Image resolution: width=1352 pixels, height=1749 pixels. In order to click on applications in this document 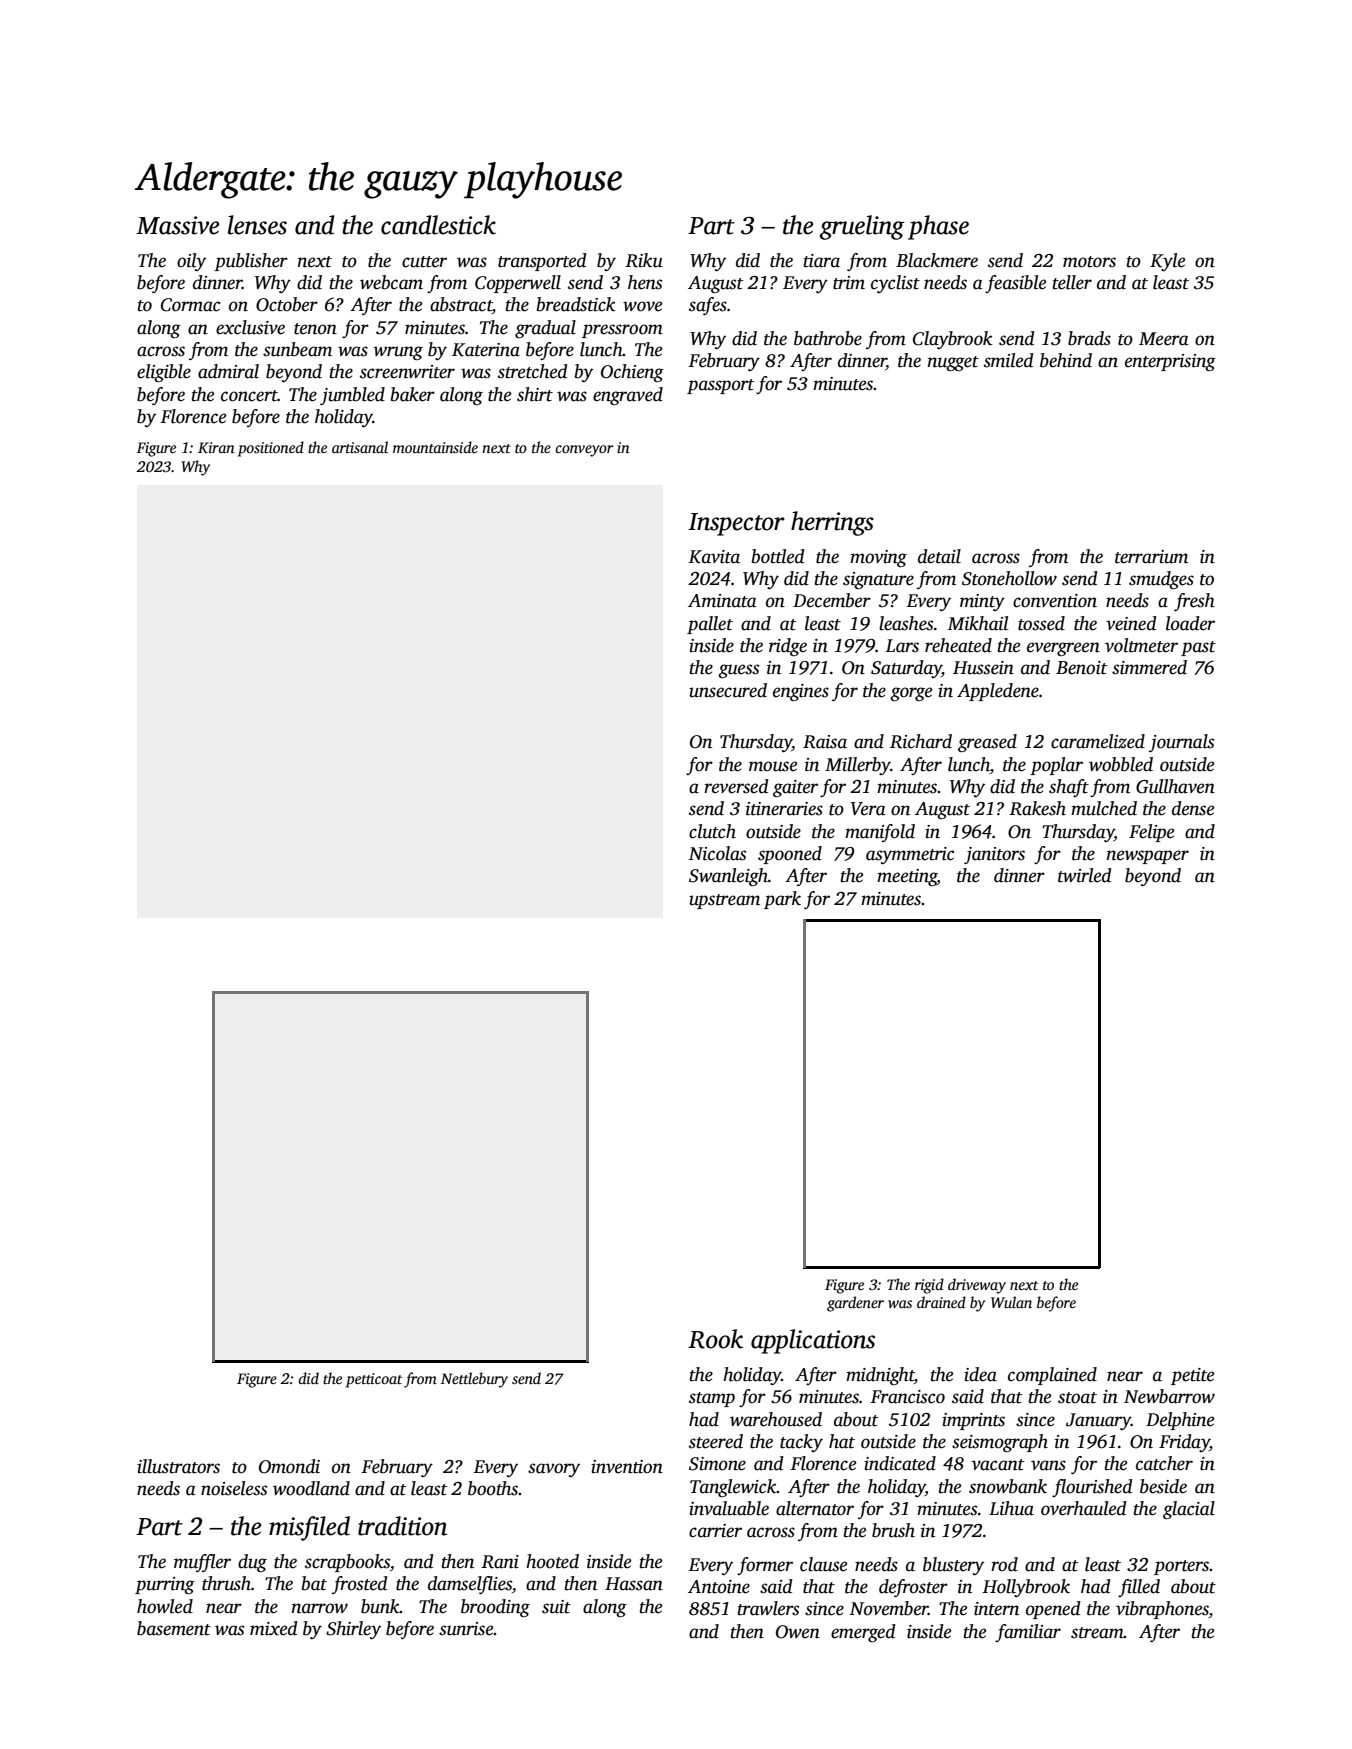, I will do `click(813, 1341)`.
